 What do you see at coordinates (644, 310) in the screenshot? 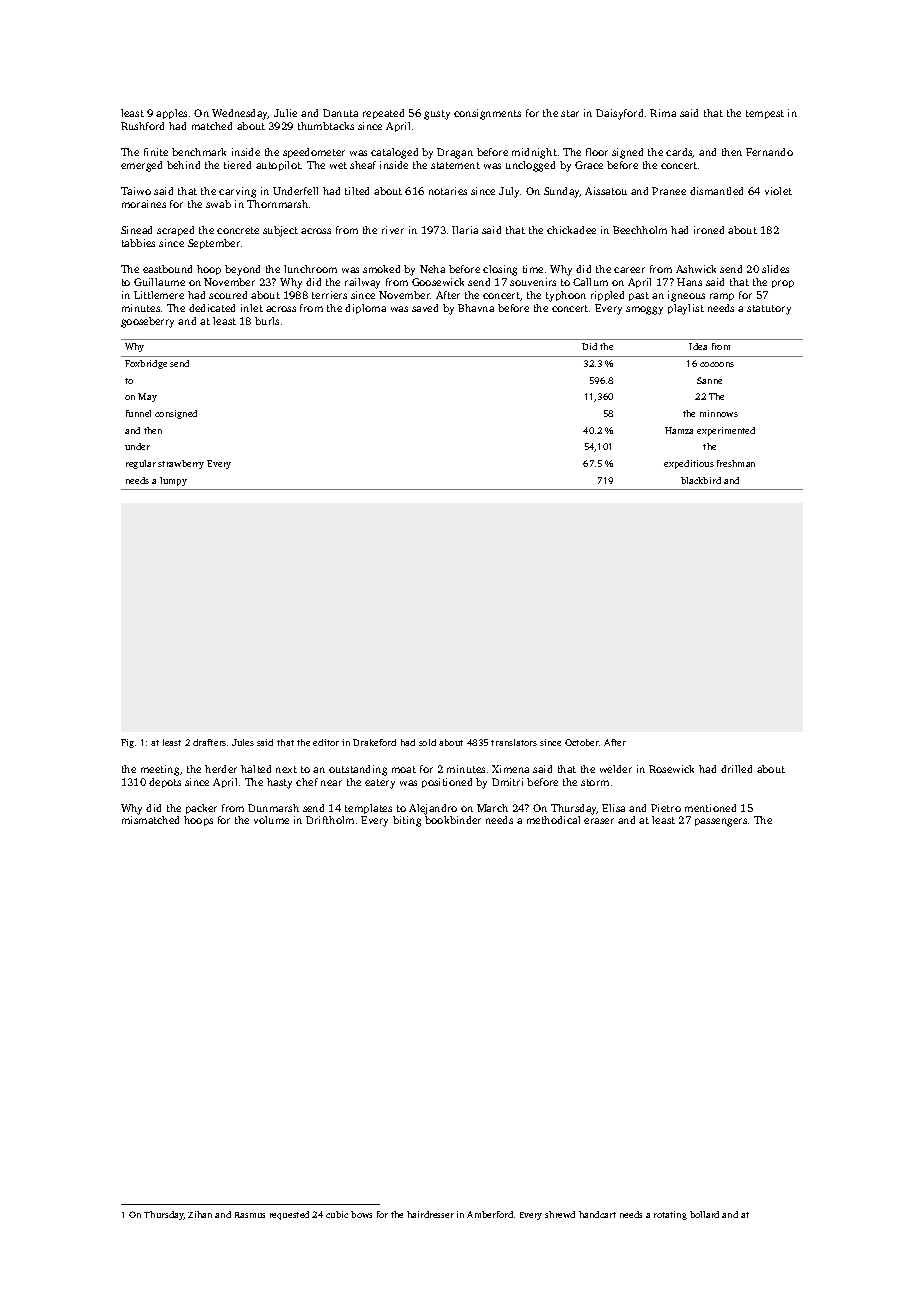
I see `smoggy` at bounding box center [644, 310].
